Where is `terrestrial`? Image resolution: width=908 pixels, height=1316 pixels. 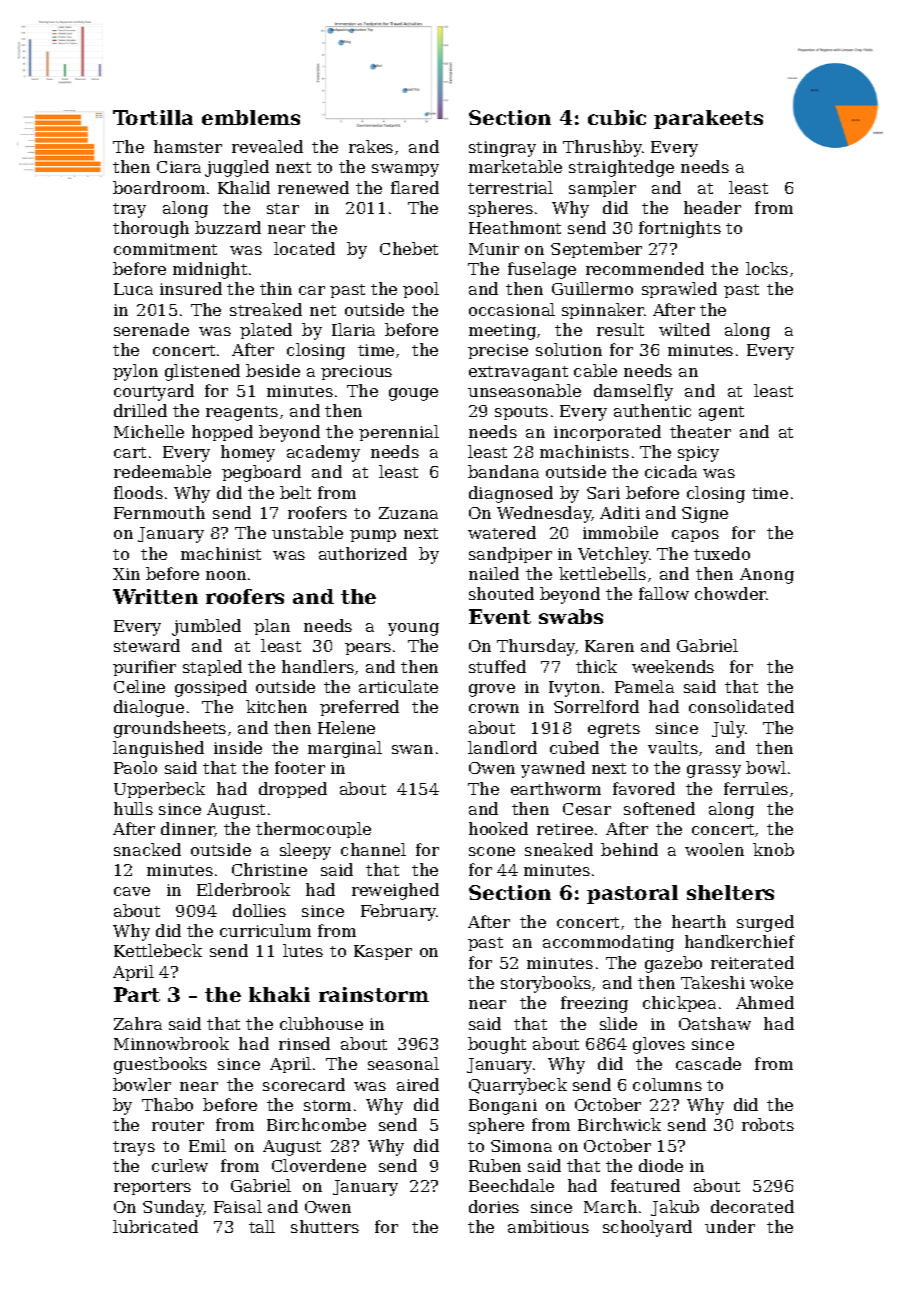 terrestrial is located at coordinates (510, 187).
